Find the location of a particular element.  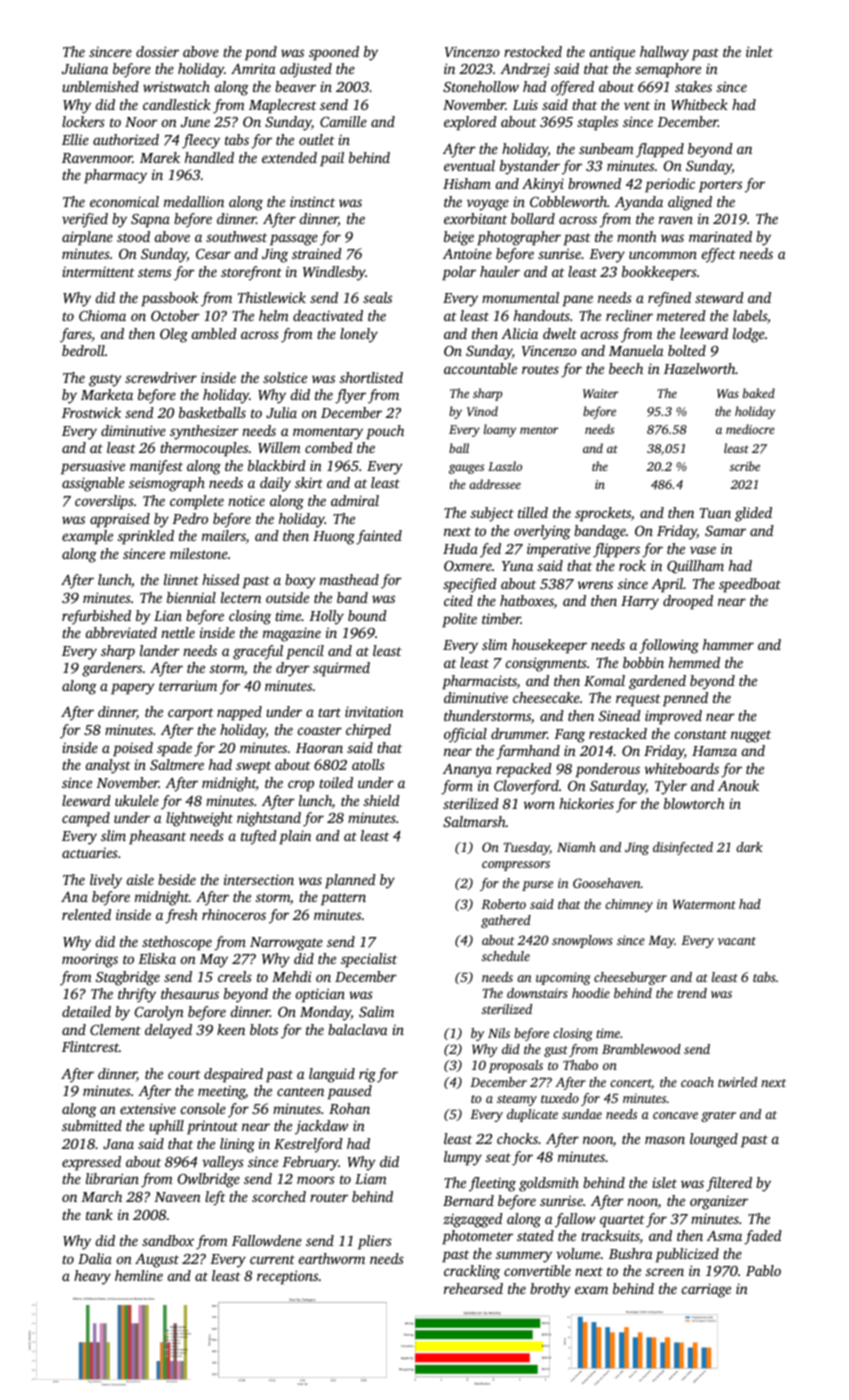

strained is located at coordinates (317, 253).
